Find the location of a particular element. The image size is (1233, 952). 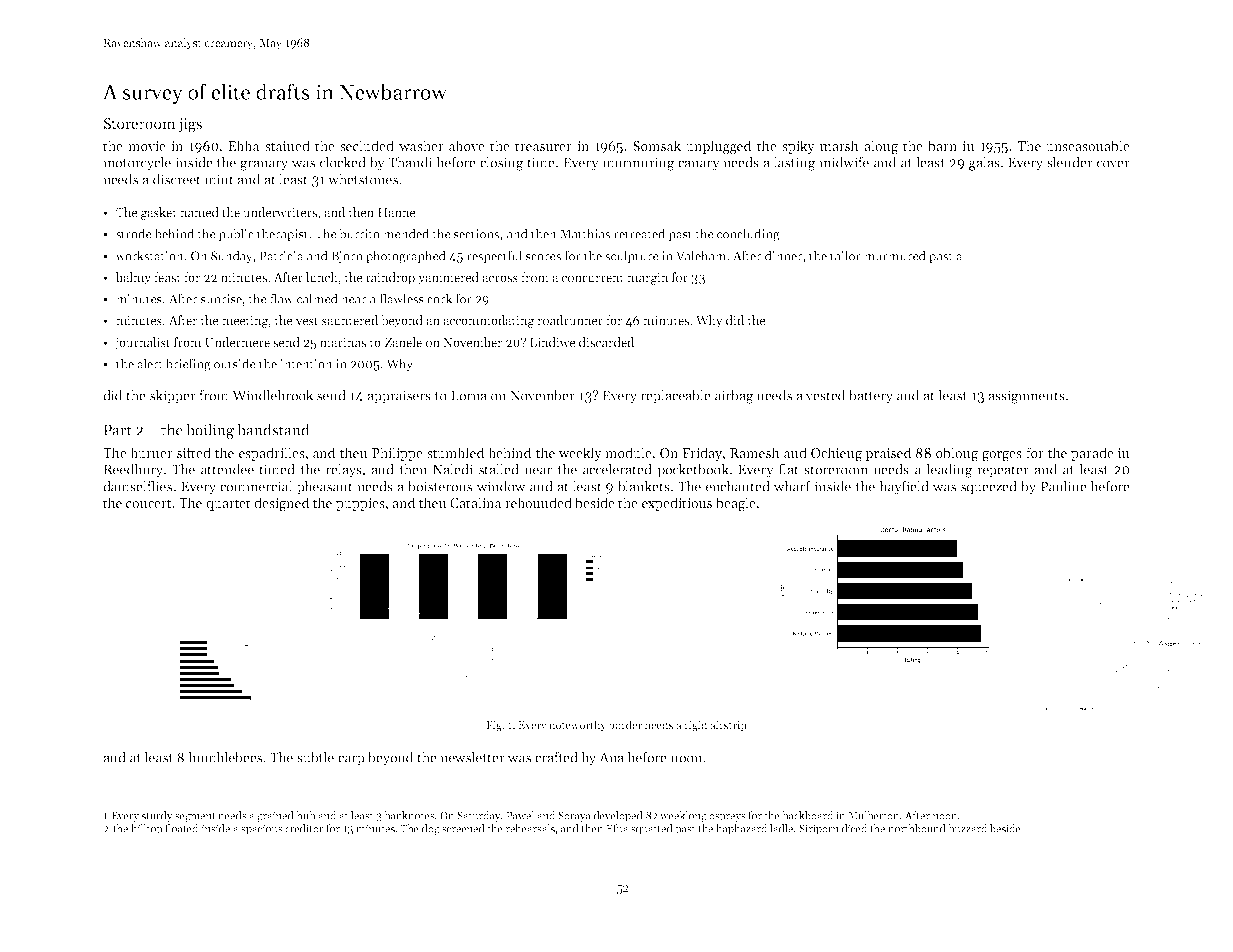

blankets is located at coordinates (644, 486).
